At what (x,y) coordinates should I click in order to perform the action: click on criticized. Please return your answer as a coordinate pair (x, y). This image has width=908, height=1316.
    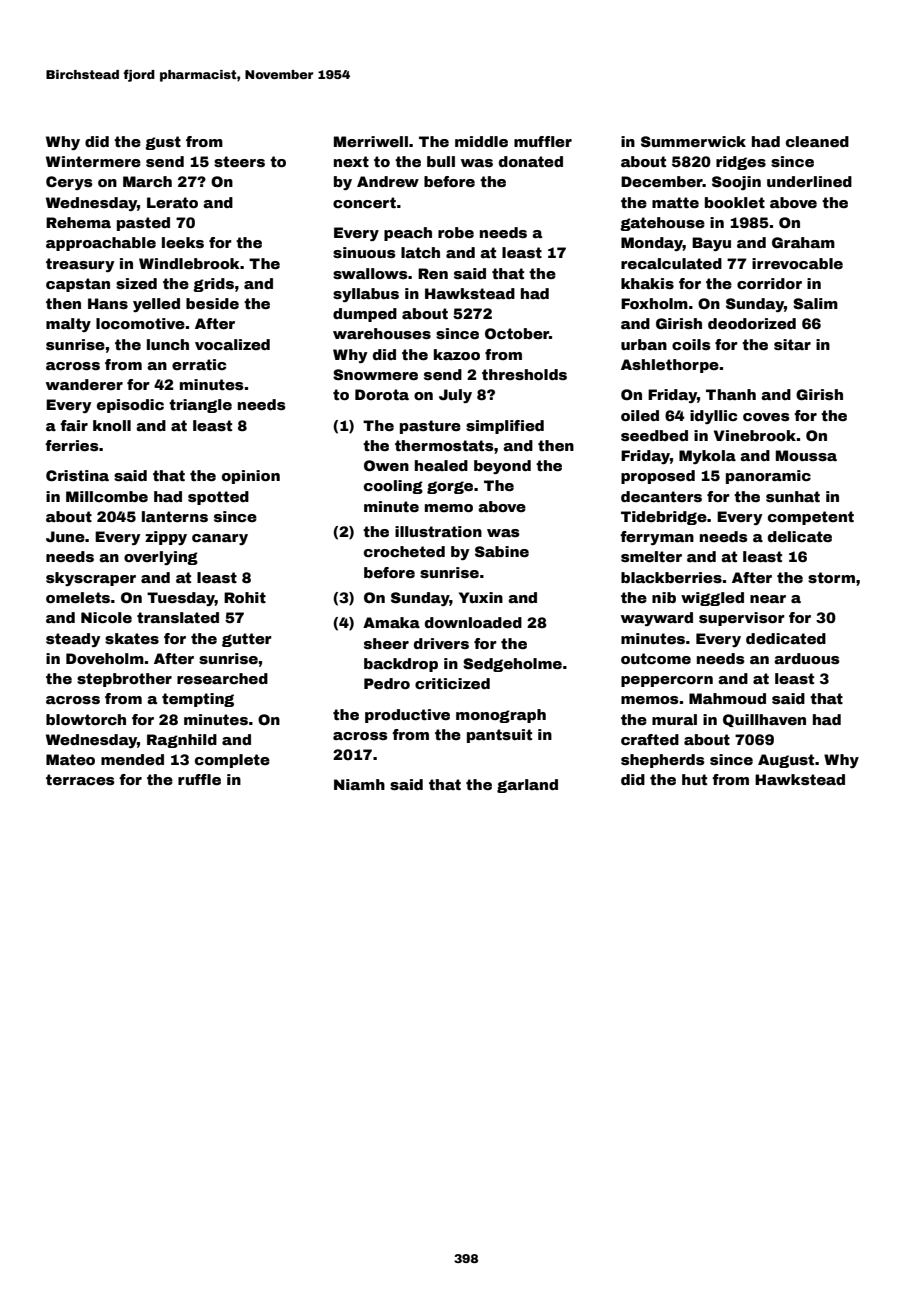
    Looking at the image, I should click on (452, 683).
